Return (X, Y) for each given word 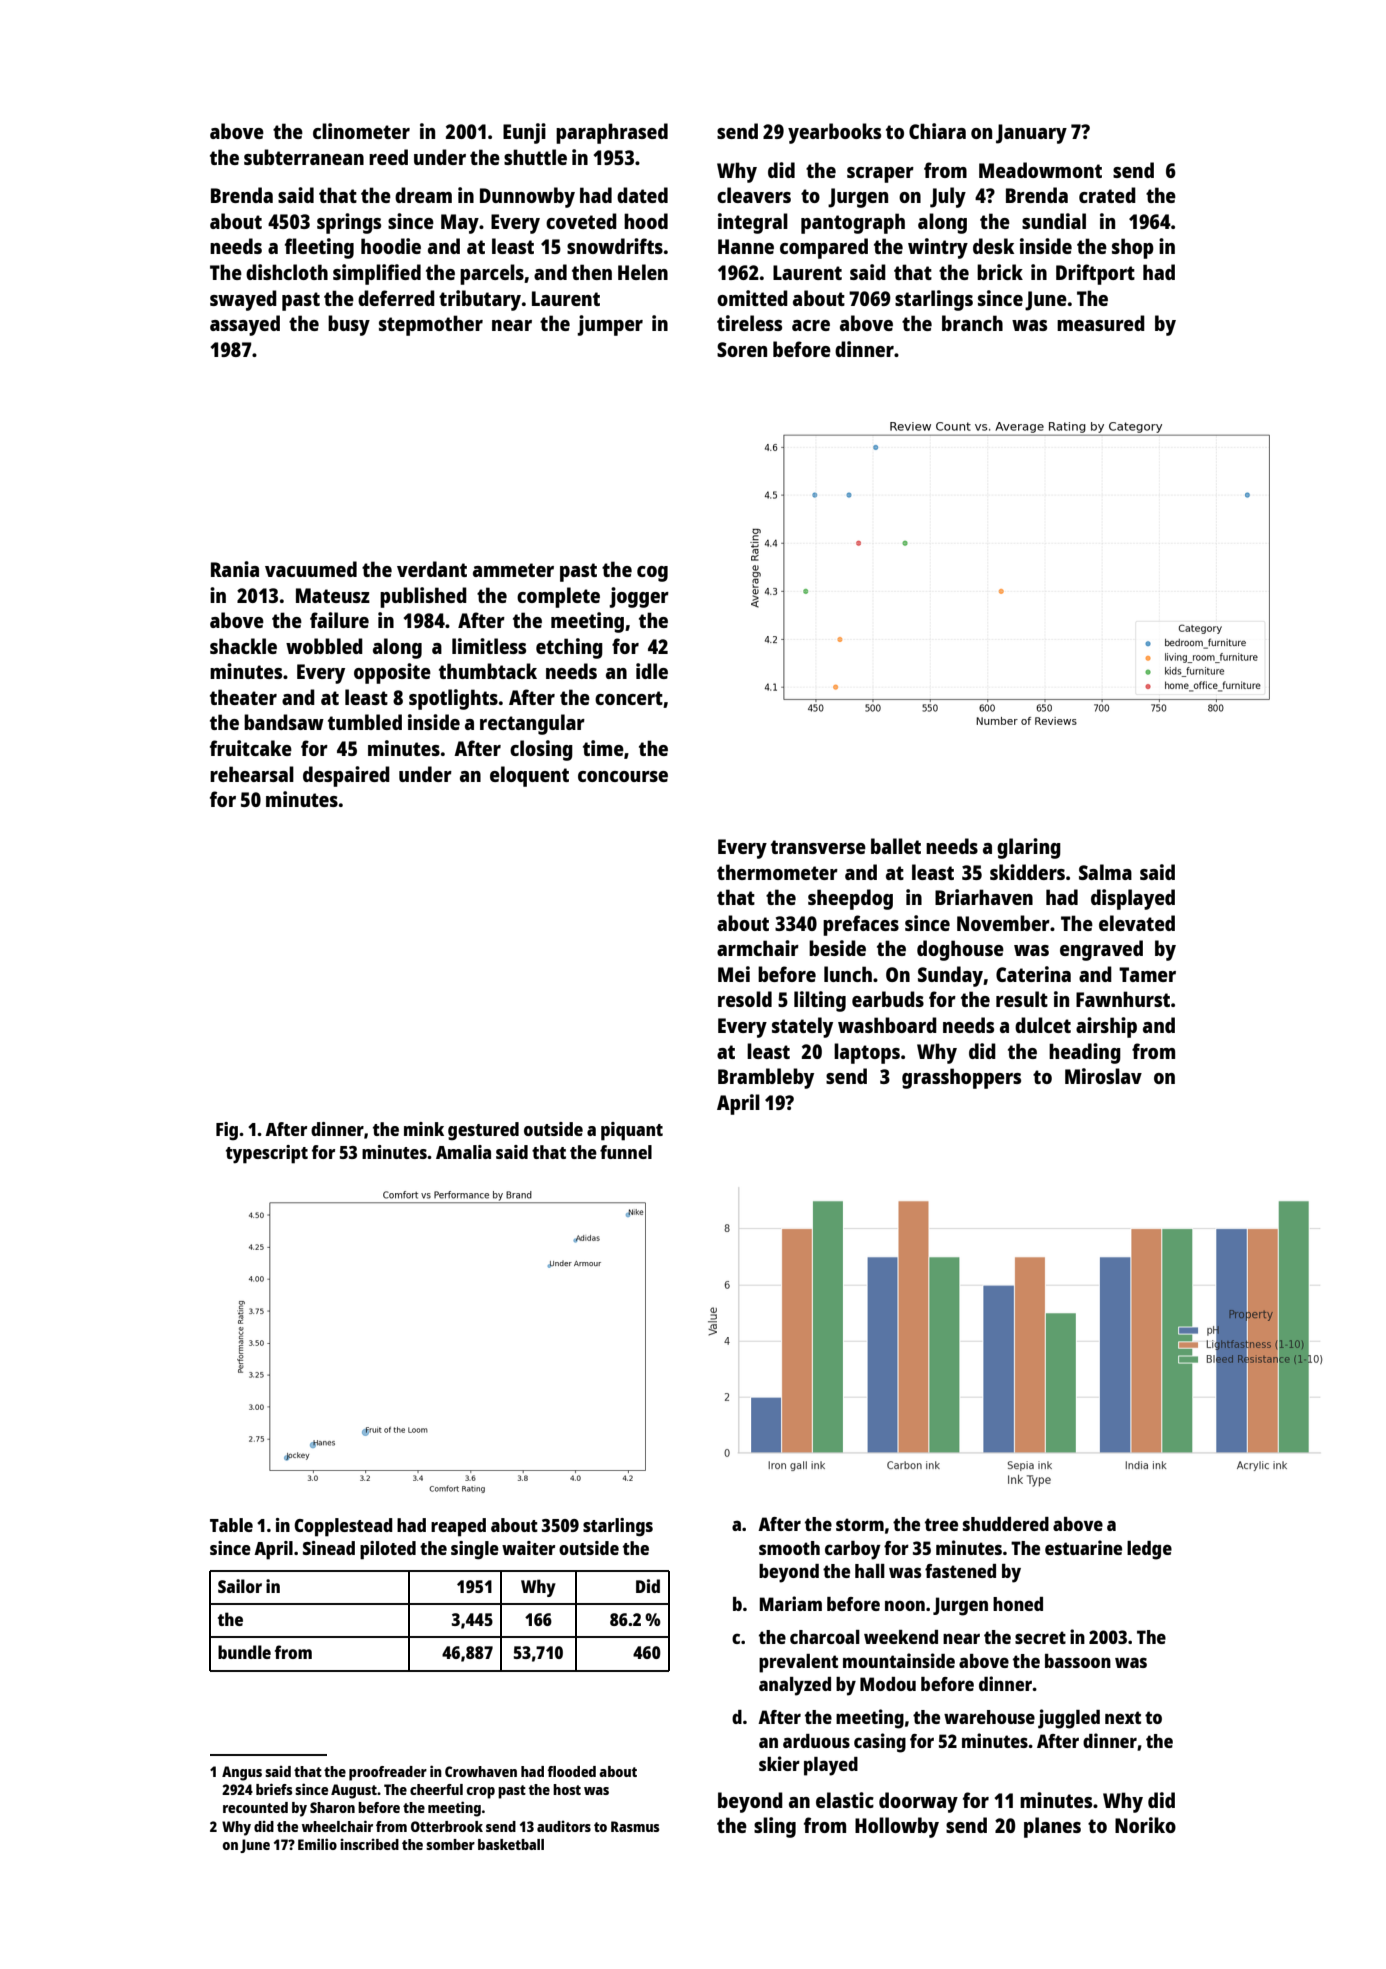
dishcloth (287, 272)
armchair (758, 948)
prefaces (861, 925)
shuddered (1006, 1524)
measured (1101, 323)
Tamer (1147, 974)
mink (424, 1129)
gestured (483, 1131)
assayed (245, 325)
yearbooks (834, 133)
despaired (346, 776)
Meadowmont (1040, 170)
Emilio (317, 1844)
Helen (643, 272)
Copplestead (343, 1527)
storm (860, 1524)
